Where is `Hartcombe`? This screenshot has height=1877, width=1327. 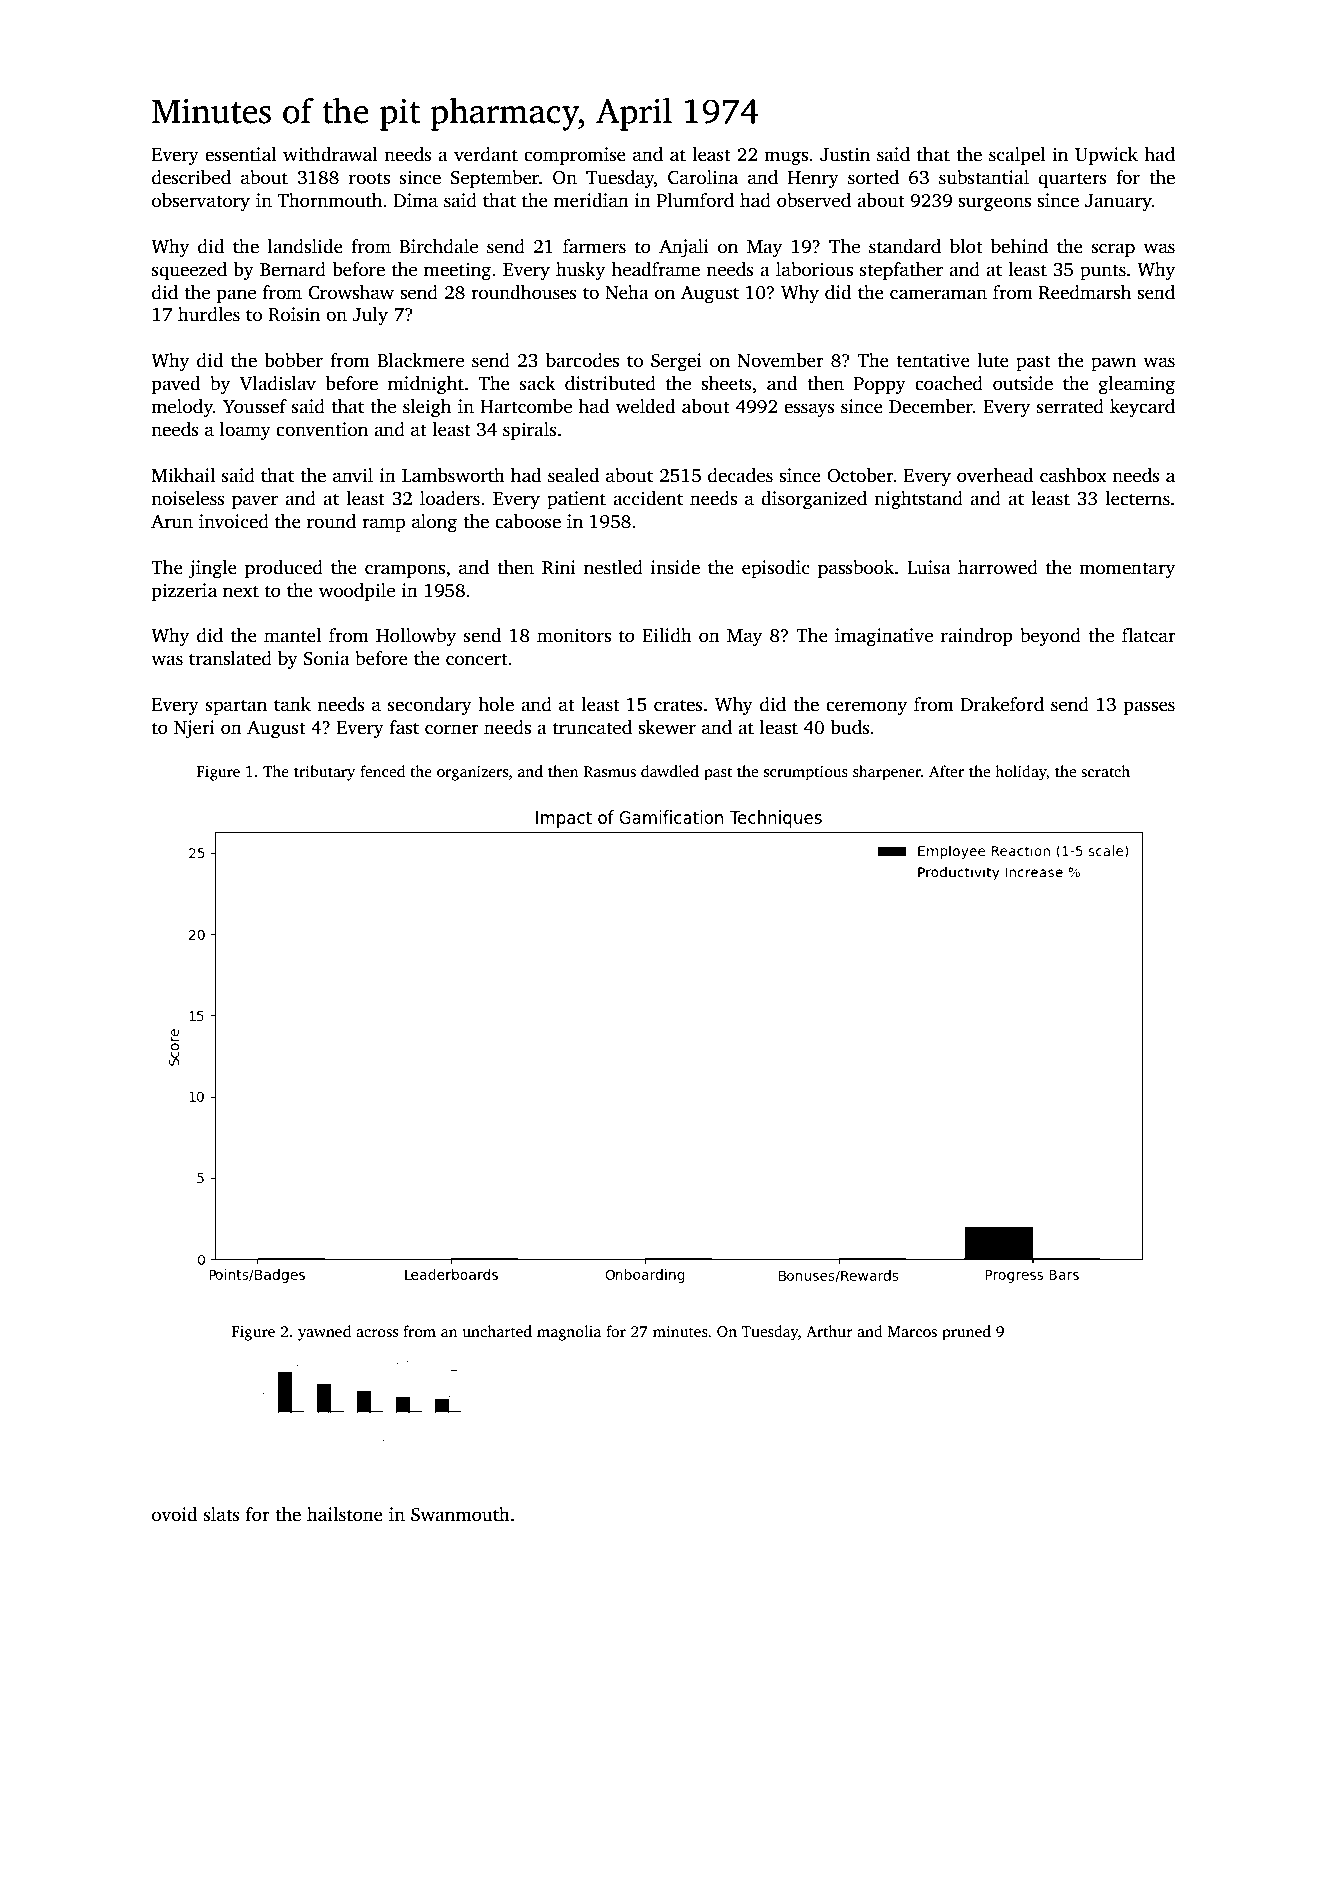 Hartcombe is located at coordinates (526, 406).
